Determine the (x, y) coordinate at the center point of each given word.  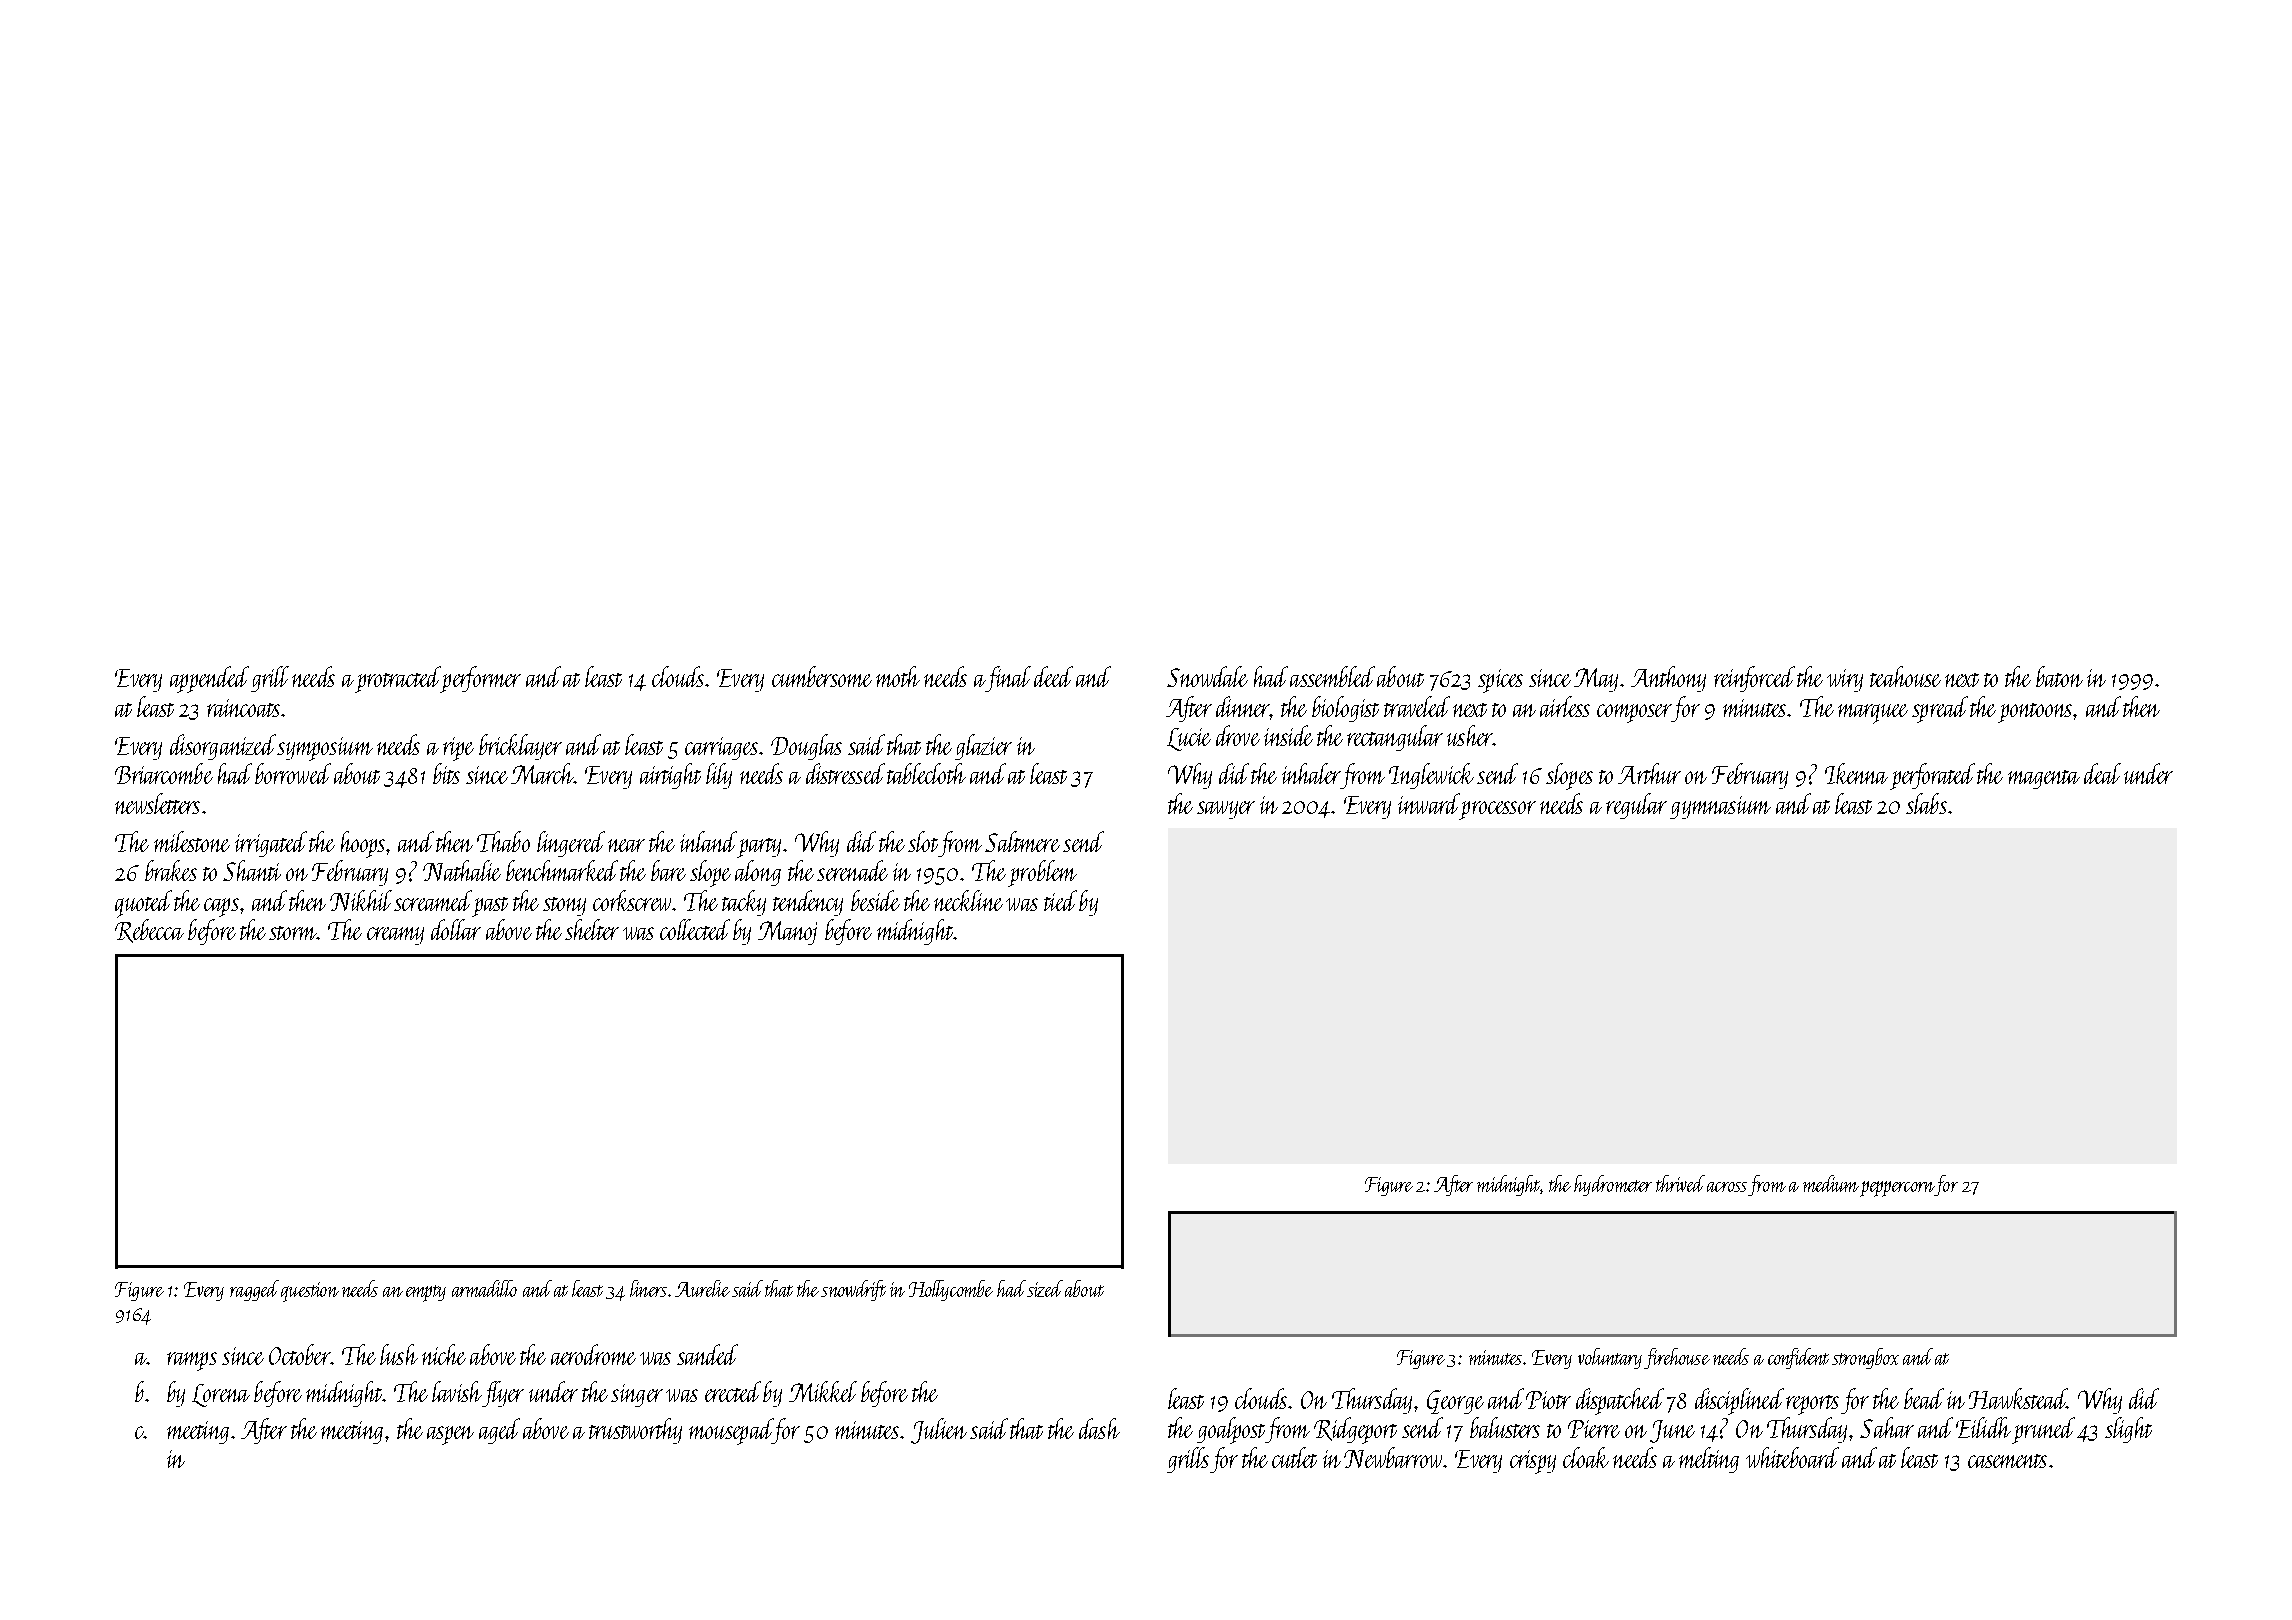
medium (1831, 1183)
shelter (592, 929)
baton (2059, 676)
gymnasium (1720, 807)
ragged (254, 1290)
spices (1500, 681)
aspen (450, 1435)
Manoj (787, 933)
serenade (852, 870)
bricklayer (520, 747)
